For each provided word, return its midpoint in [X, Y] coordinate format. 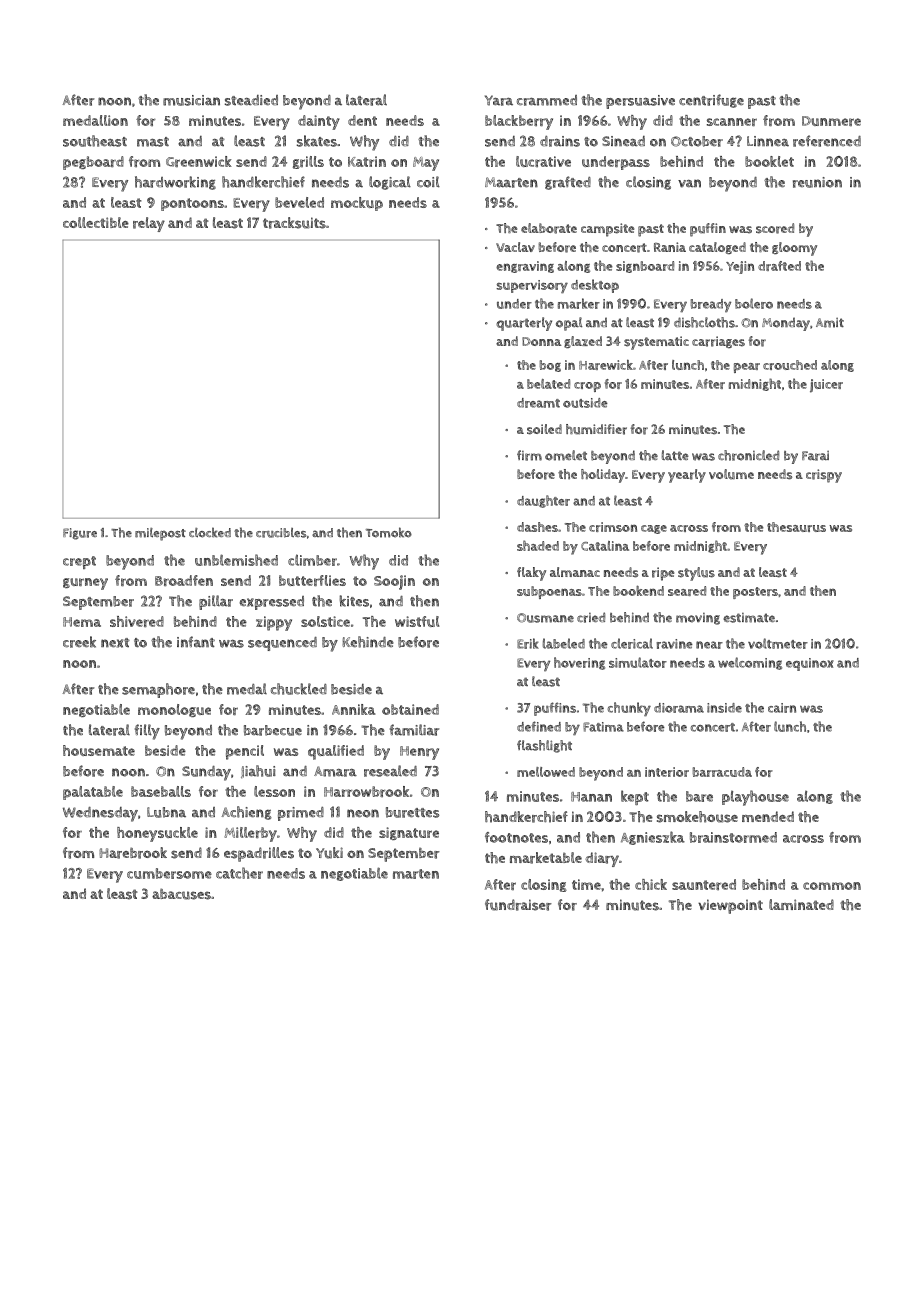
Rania [670, 247]
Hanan [591, 797]
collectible [96, 222]
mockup [357, 204]
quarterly [524, 324]
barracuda [722, 772]
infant [196, 642]
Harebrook [133, 853]
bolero [754, 303]
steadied [251, 100]
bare [699, 796]
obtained [410, 709]
